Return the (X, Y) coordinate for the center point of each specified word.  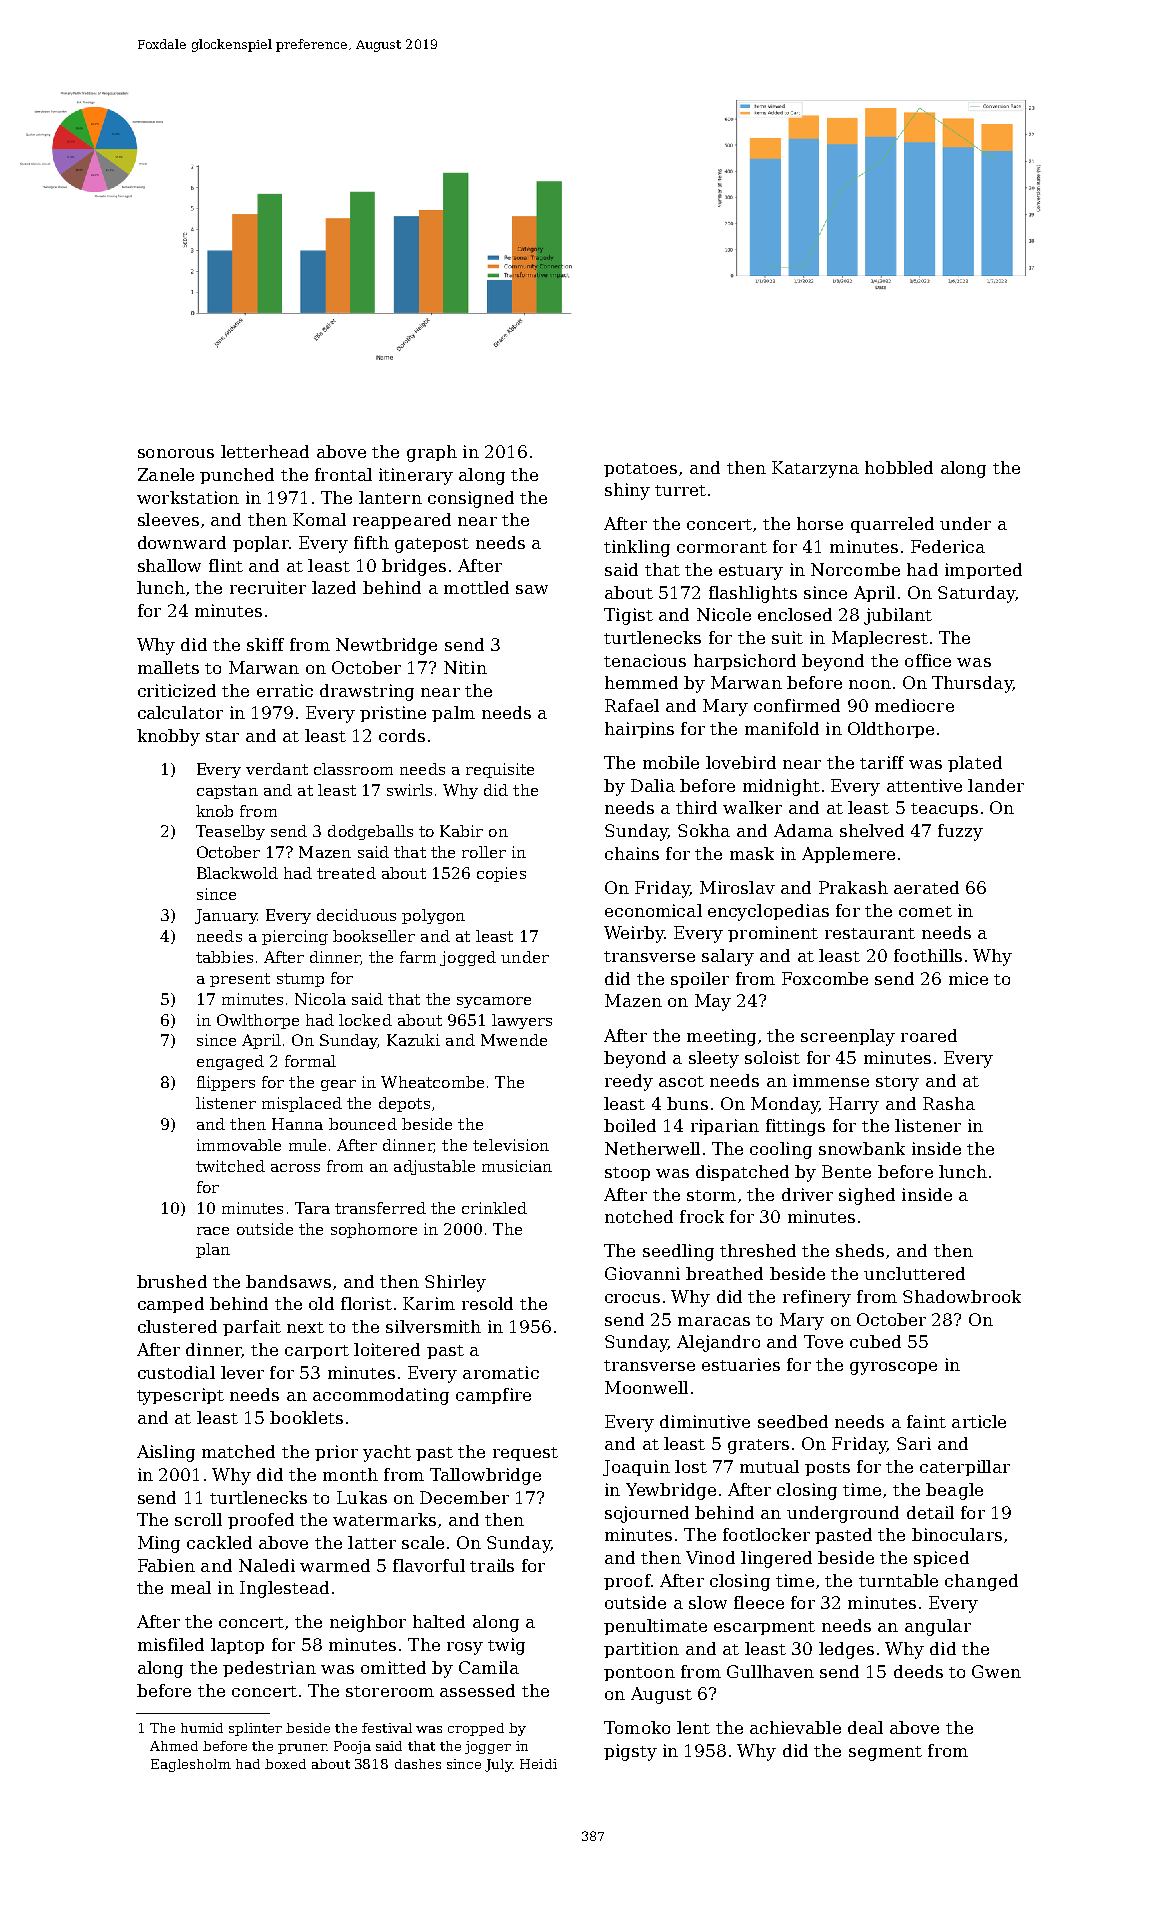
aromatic (501, 1372)
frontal (343, 474)
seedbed (793, 1421)
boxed (285, 1764)
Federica (948, 546)
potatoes (640, 470)
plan (213, 1250)
